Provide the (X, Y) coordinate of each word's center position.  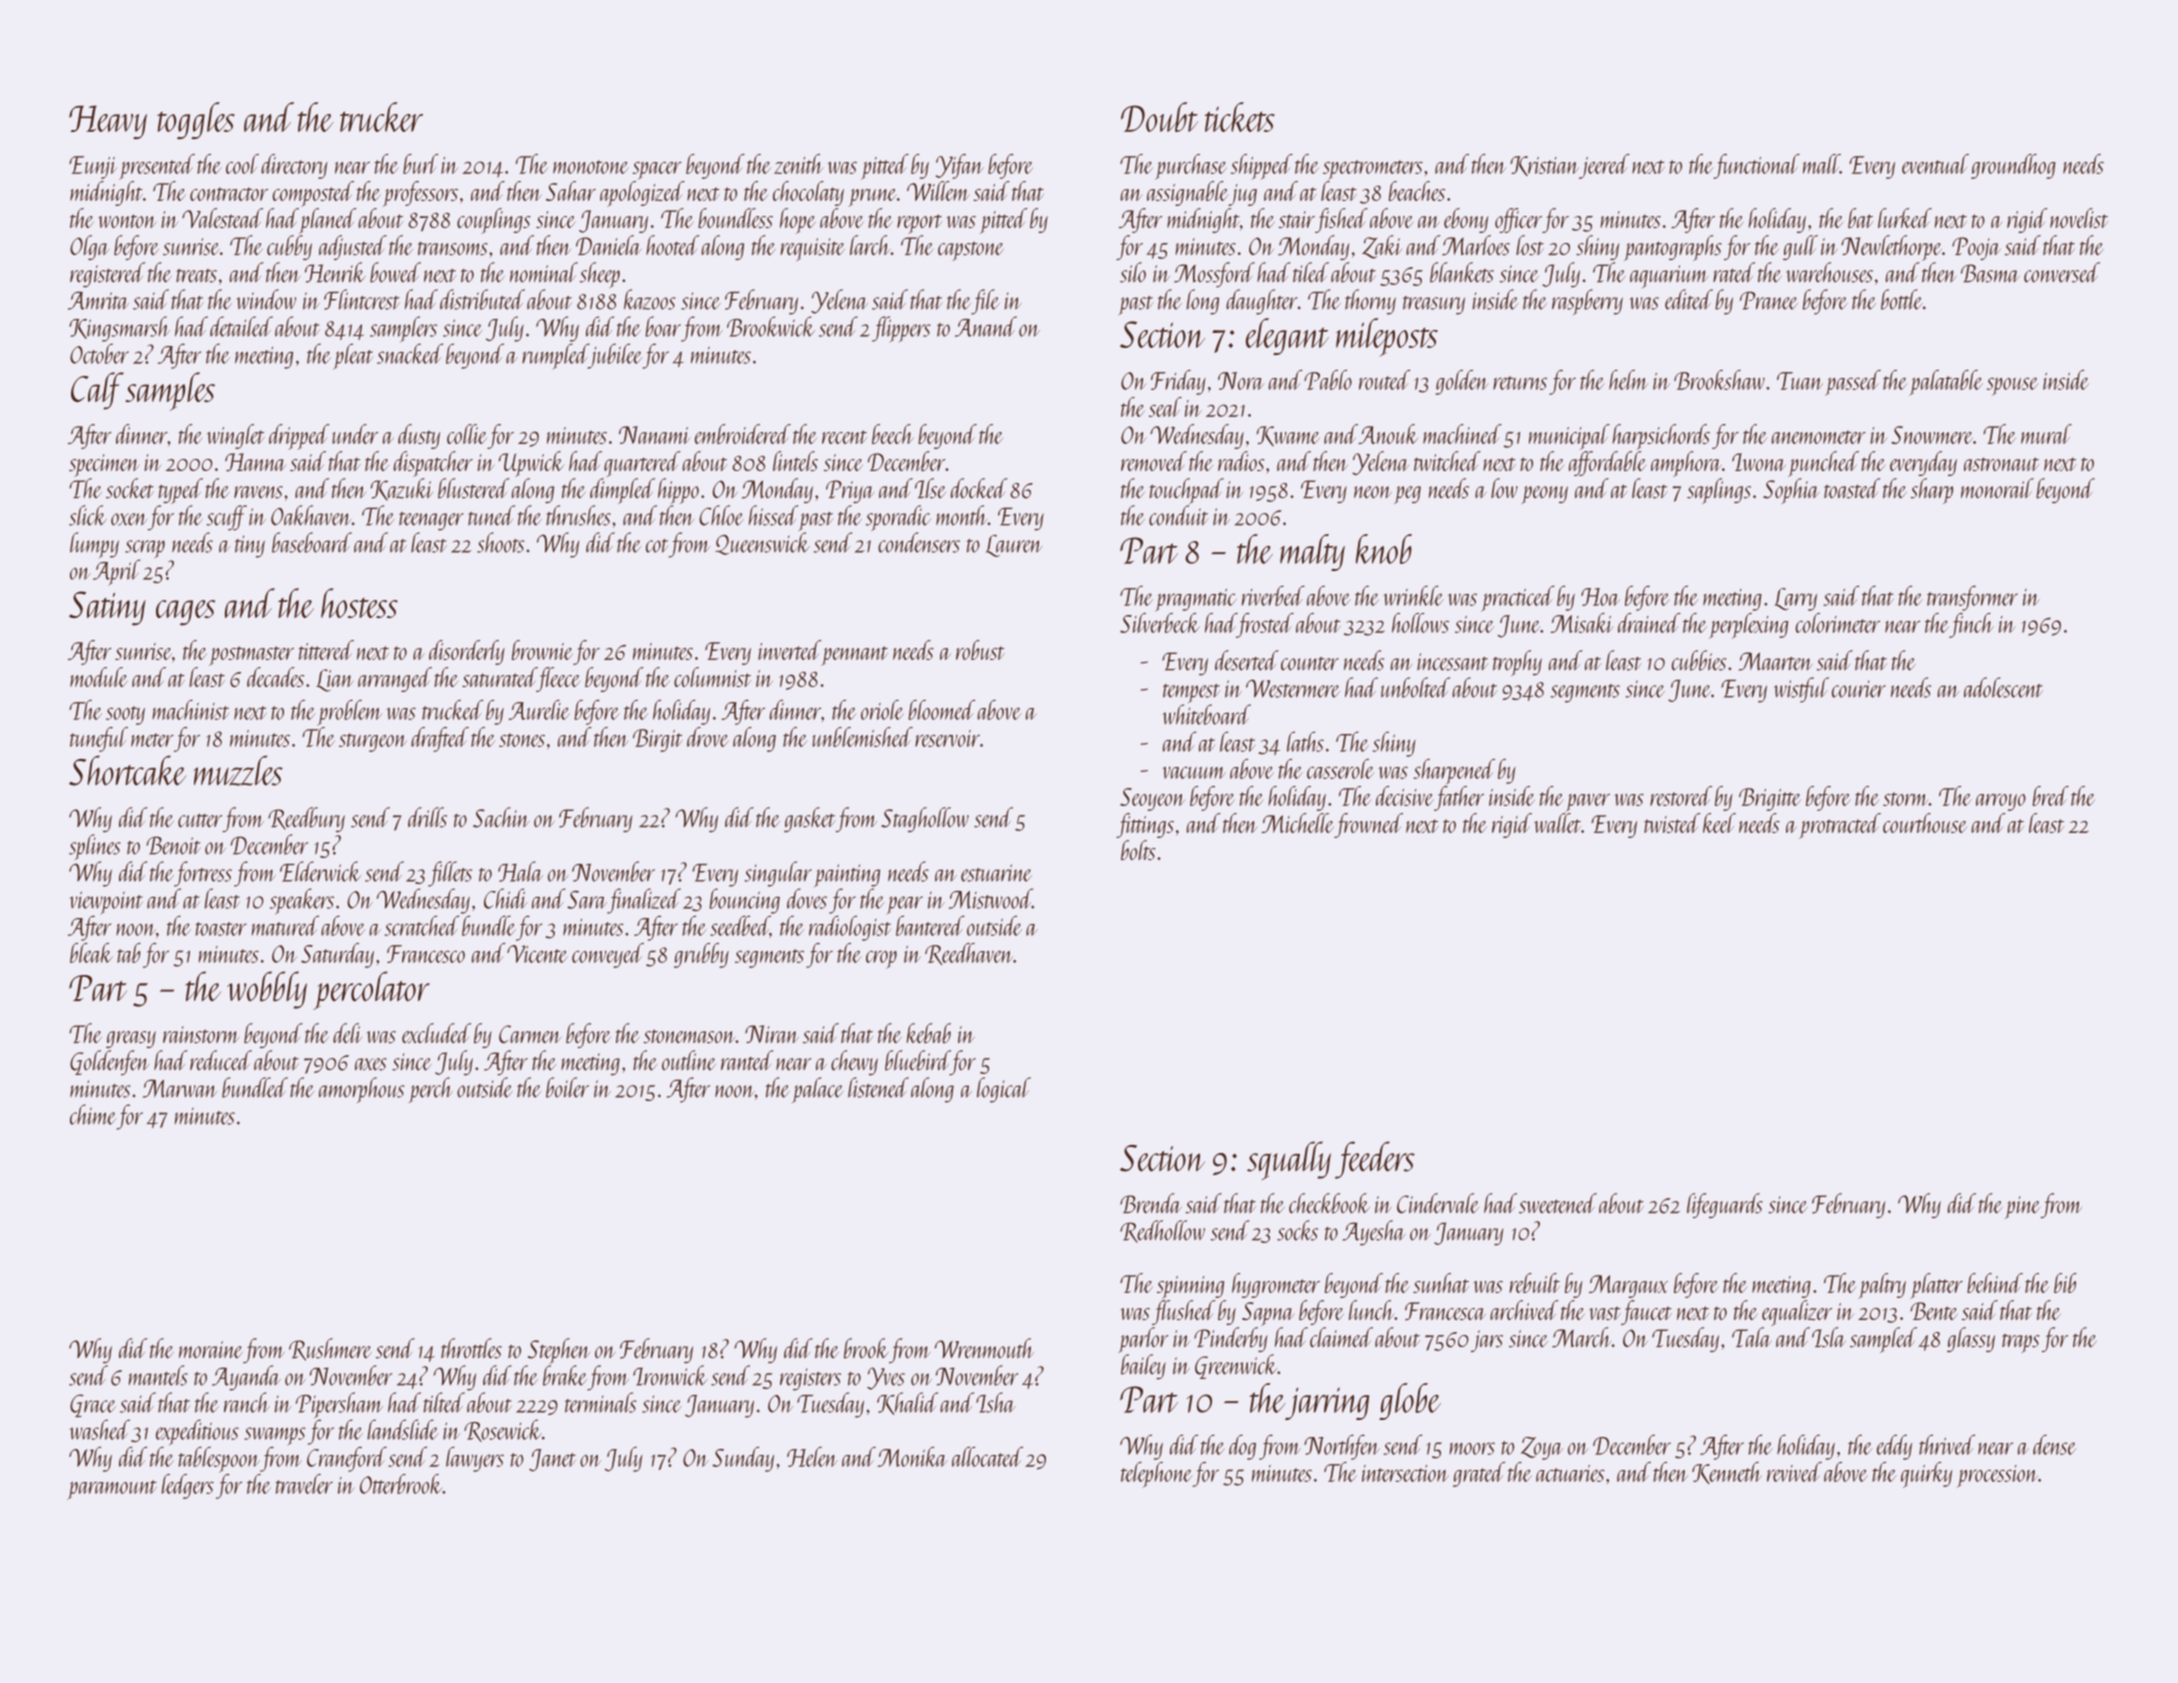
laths (1305, 741)
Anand (986, 326)
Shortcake (127, 770)
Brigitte (1770, 799)
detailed (241, 326)
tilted (444, 1402)
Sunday (743, 1459)
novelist (2079, 218)
